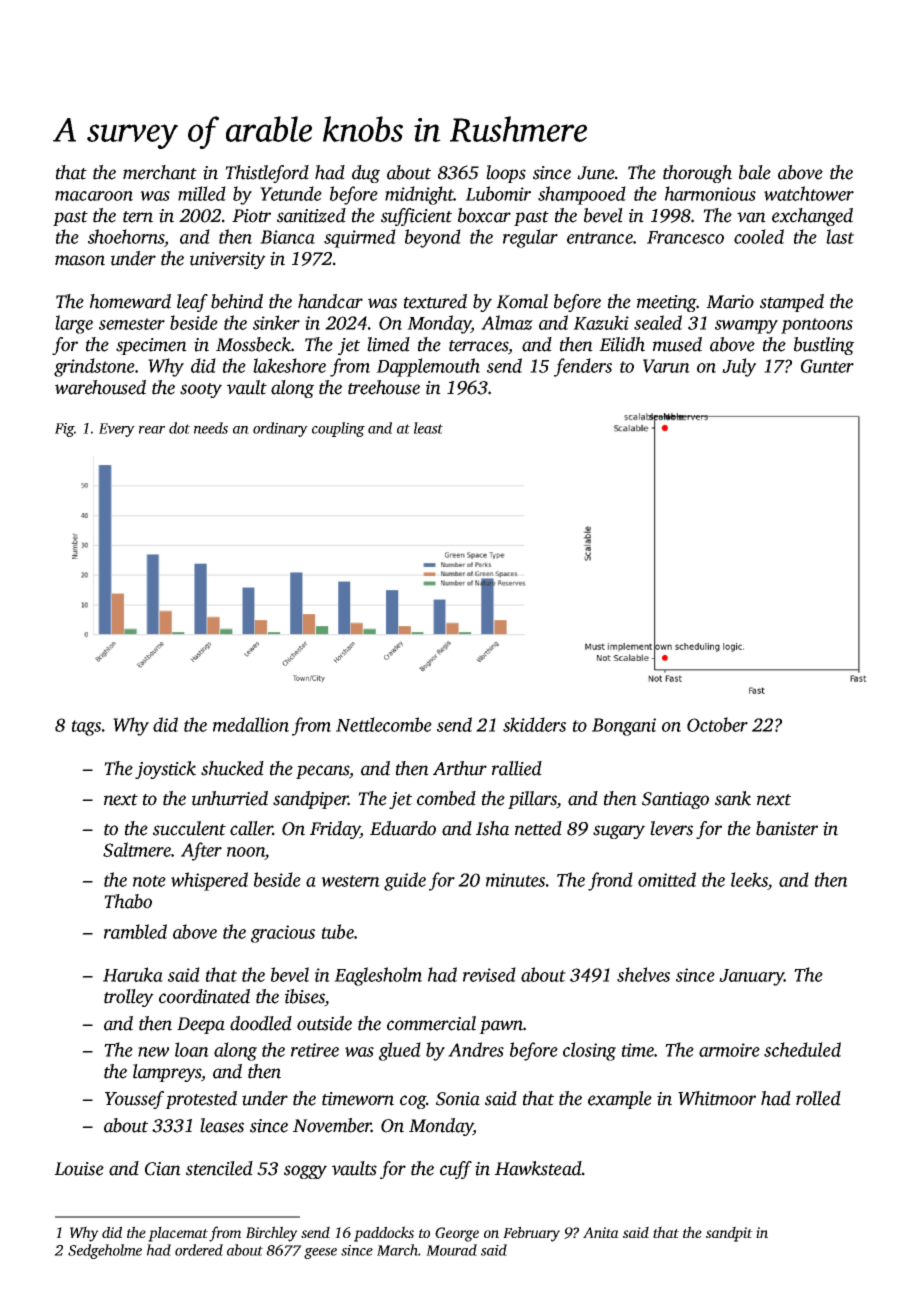 The height and width of the document is (1316, 908). Describe the element at coordinates (94, 196) in the document. I see `macaroon` at that location.
